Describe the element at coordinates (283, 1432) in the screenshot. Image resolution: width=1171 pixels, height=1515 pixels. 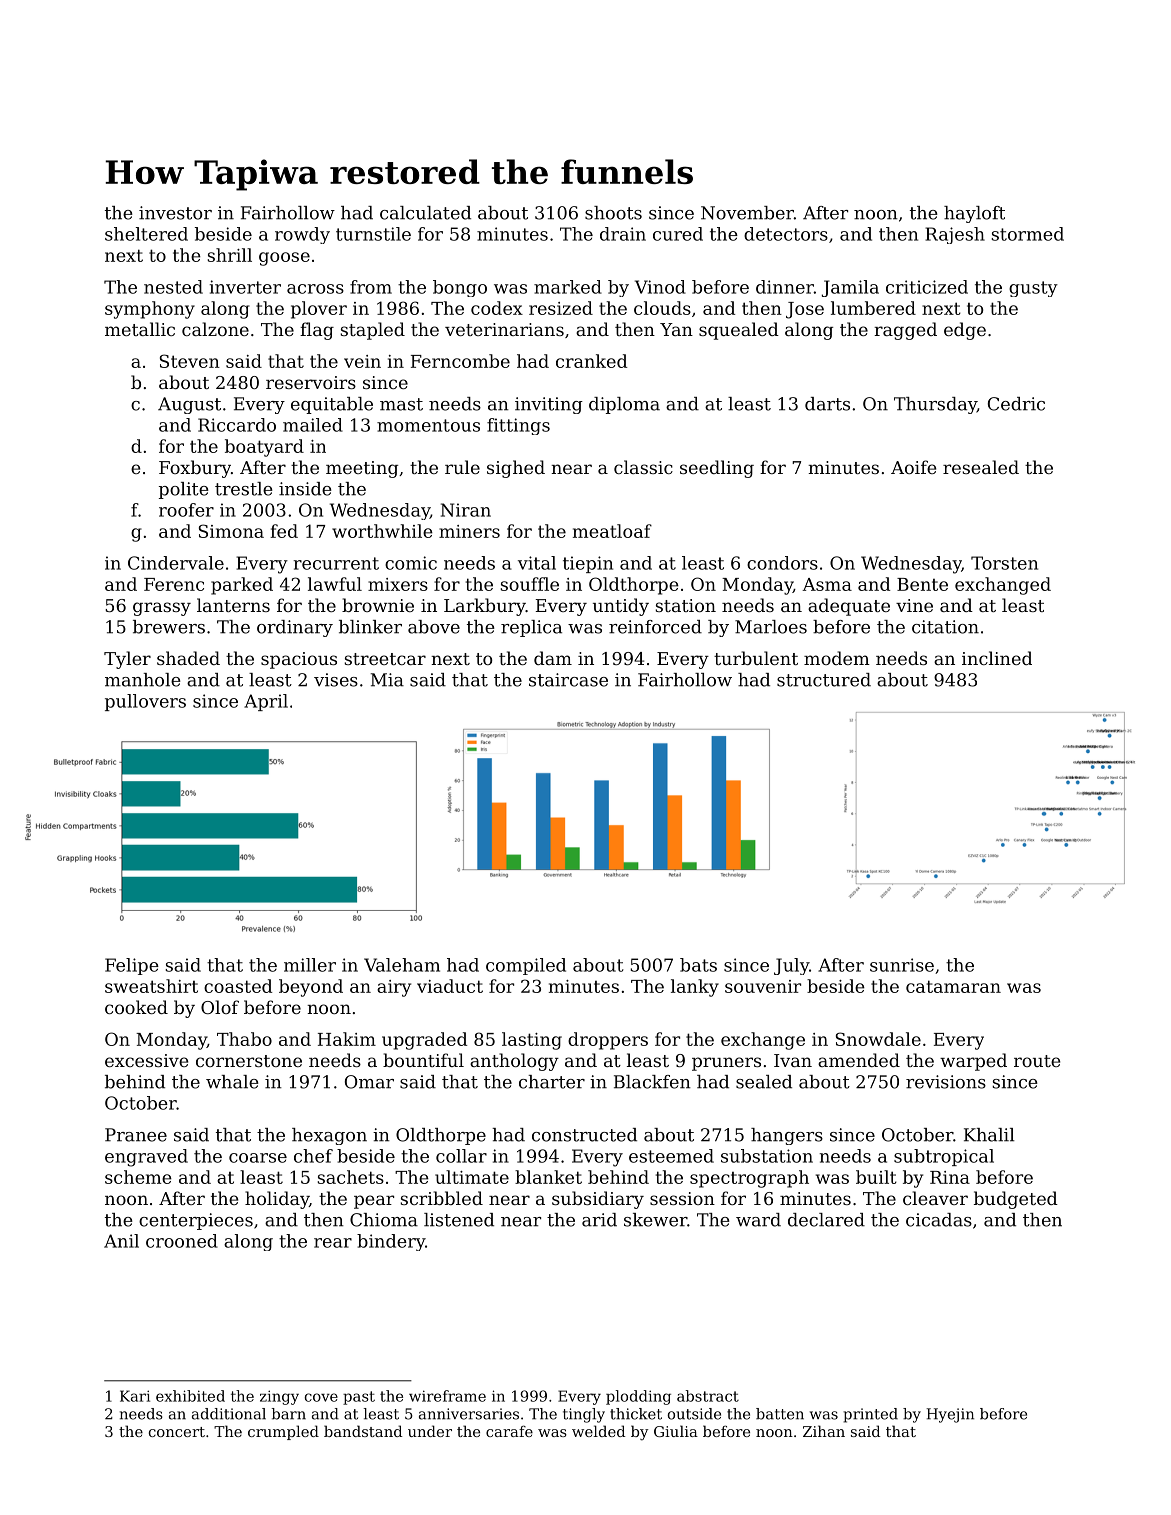
I see `crumpled` at that location.
